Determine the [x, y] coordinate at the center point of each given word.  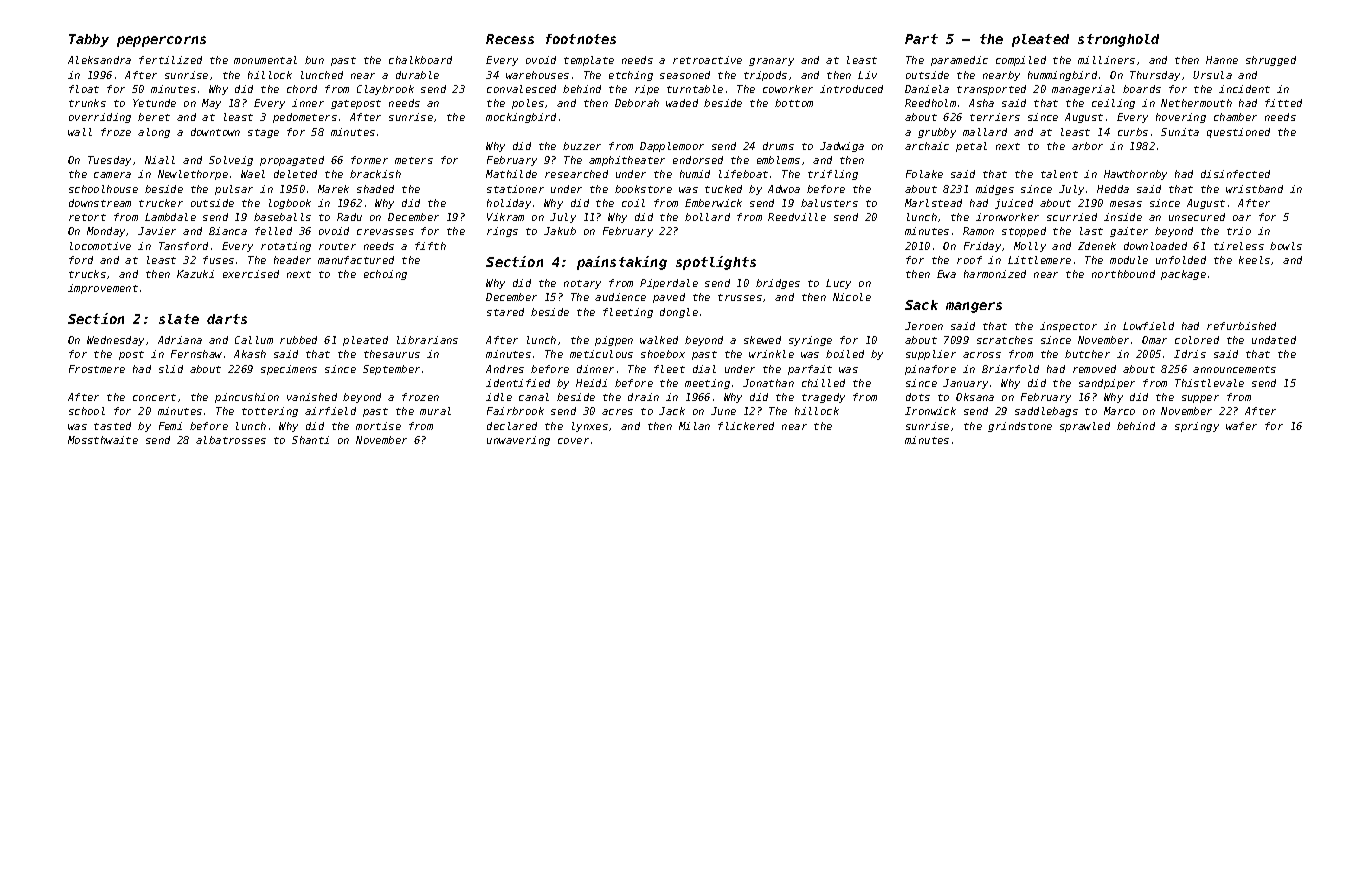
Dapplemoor [672, 147]
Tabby [89, 40]
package [1183, 275]
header [292, 260]
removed [1094, 369]
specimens [289, 370]
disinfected [1235, 174]
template [589, 61]
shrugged [1271, 61]
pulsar [234, 190]
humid [695, 174]
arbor [1087, 146]
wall [80, 132]
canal [534, 397]
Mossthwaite [103, 440]
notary [582, 284]
